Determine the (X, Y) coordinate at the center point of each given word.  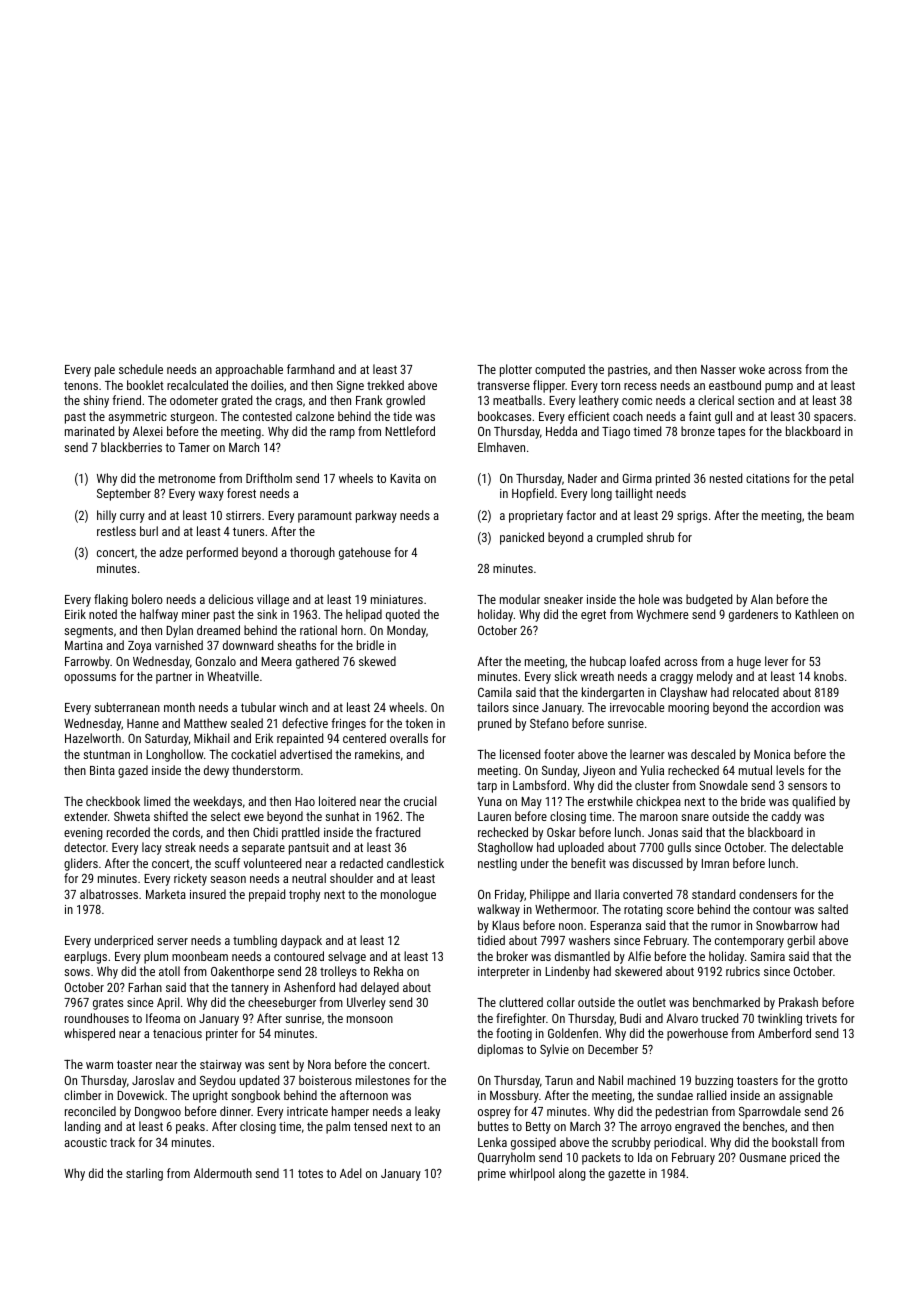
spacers (833, 419)
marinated (89, 431)
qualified (813, 802)
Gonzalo (216, 661)
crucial (420, 801)
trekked (385, 385)
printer (222, 1035)
